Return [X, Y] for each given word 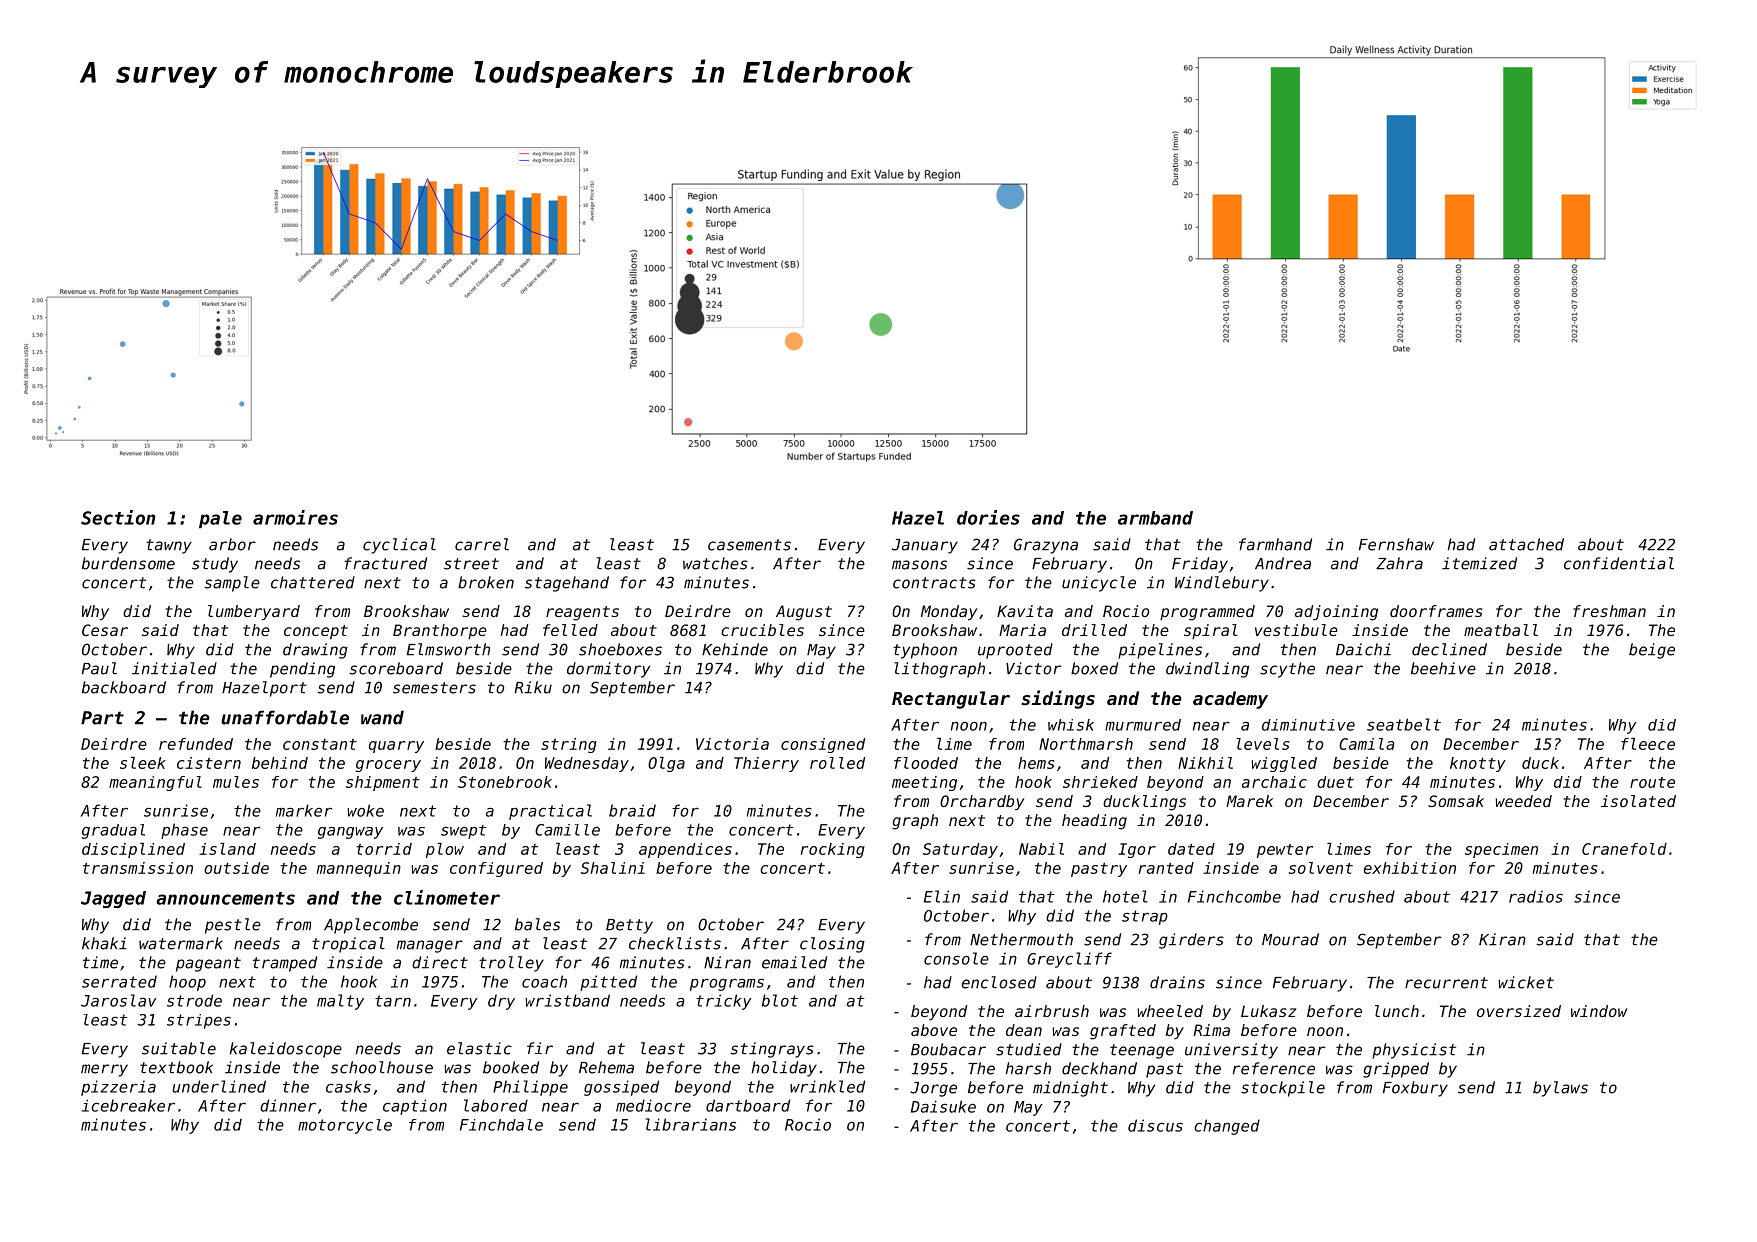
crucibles [762, 630]
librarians [691, 1124]
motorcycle [345, 1126]
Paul [99, 668]
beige [1652, 651]
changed [1227, 1127]
